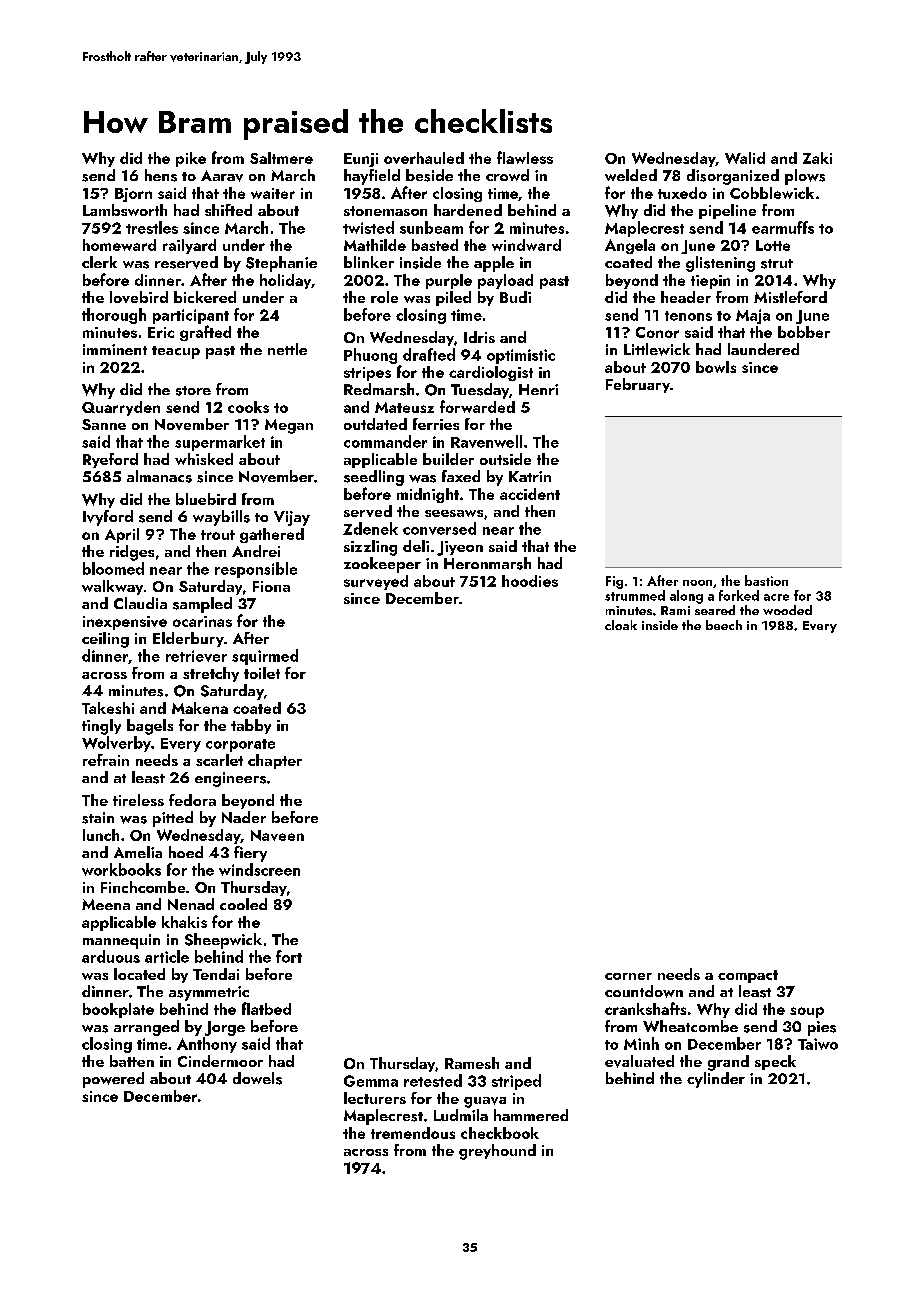  What do you see at coordinates (621, 625) in the screenshot?
I see `cloak` at bounding box center [621, 625].
